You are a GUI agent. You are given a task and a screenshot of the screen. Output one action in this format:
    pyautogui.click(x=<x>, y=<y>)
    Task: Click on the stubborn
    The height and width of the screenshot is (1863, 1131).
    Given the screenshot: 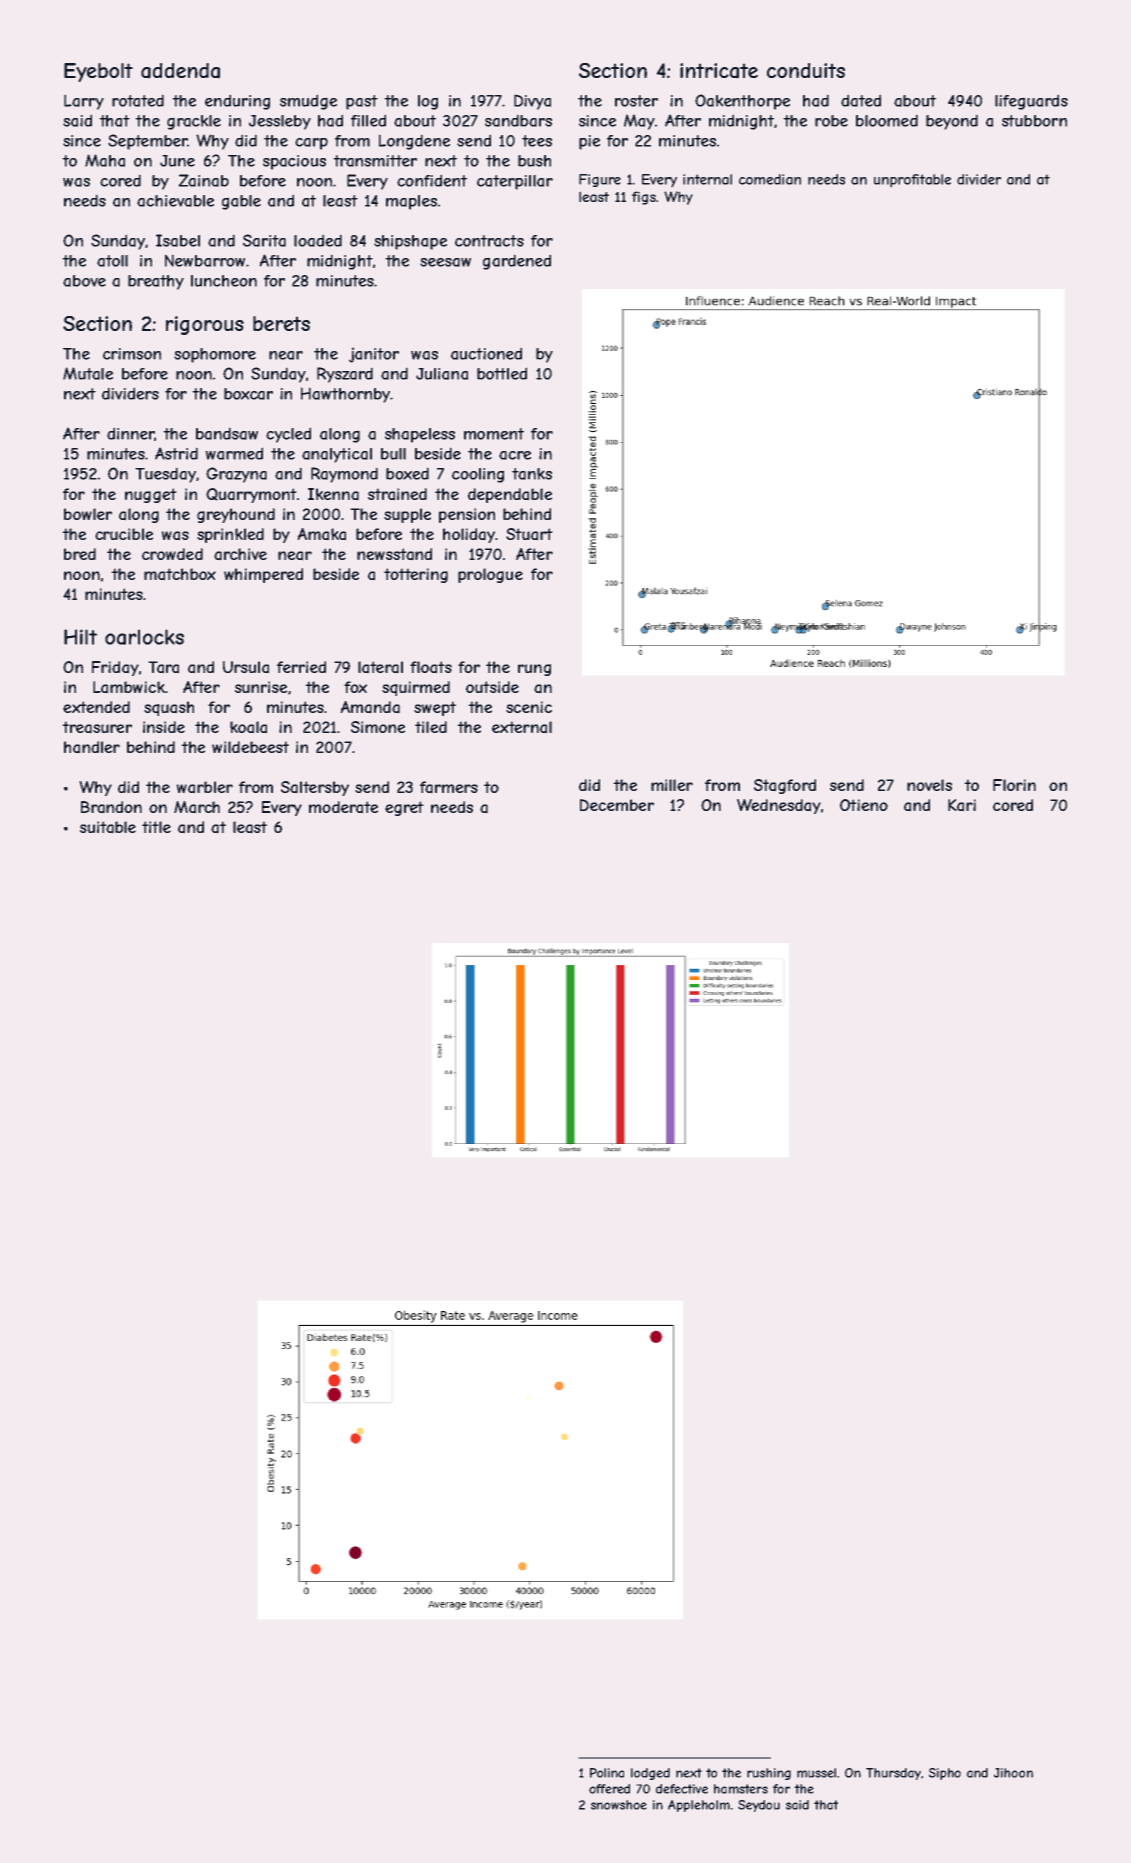 What is the action you would take?
    pyautogui.click(x=1034, y=121)
